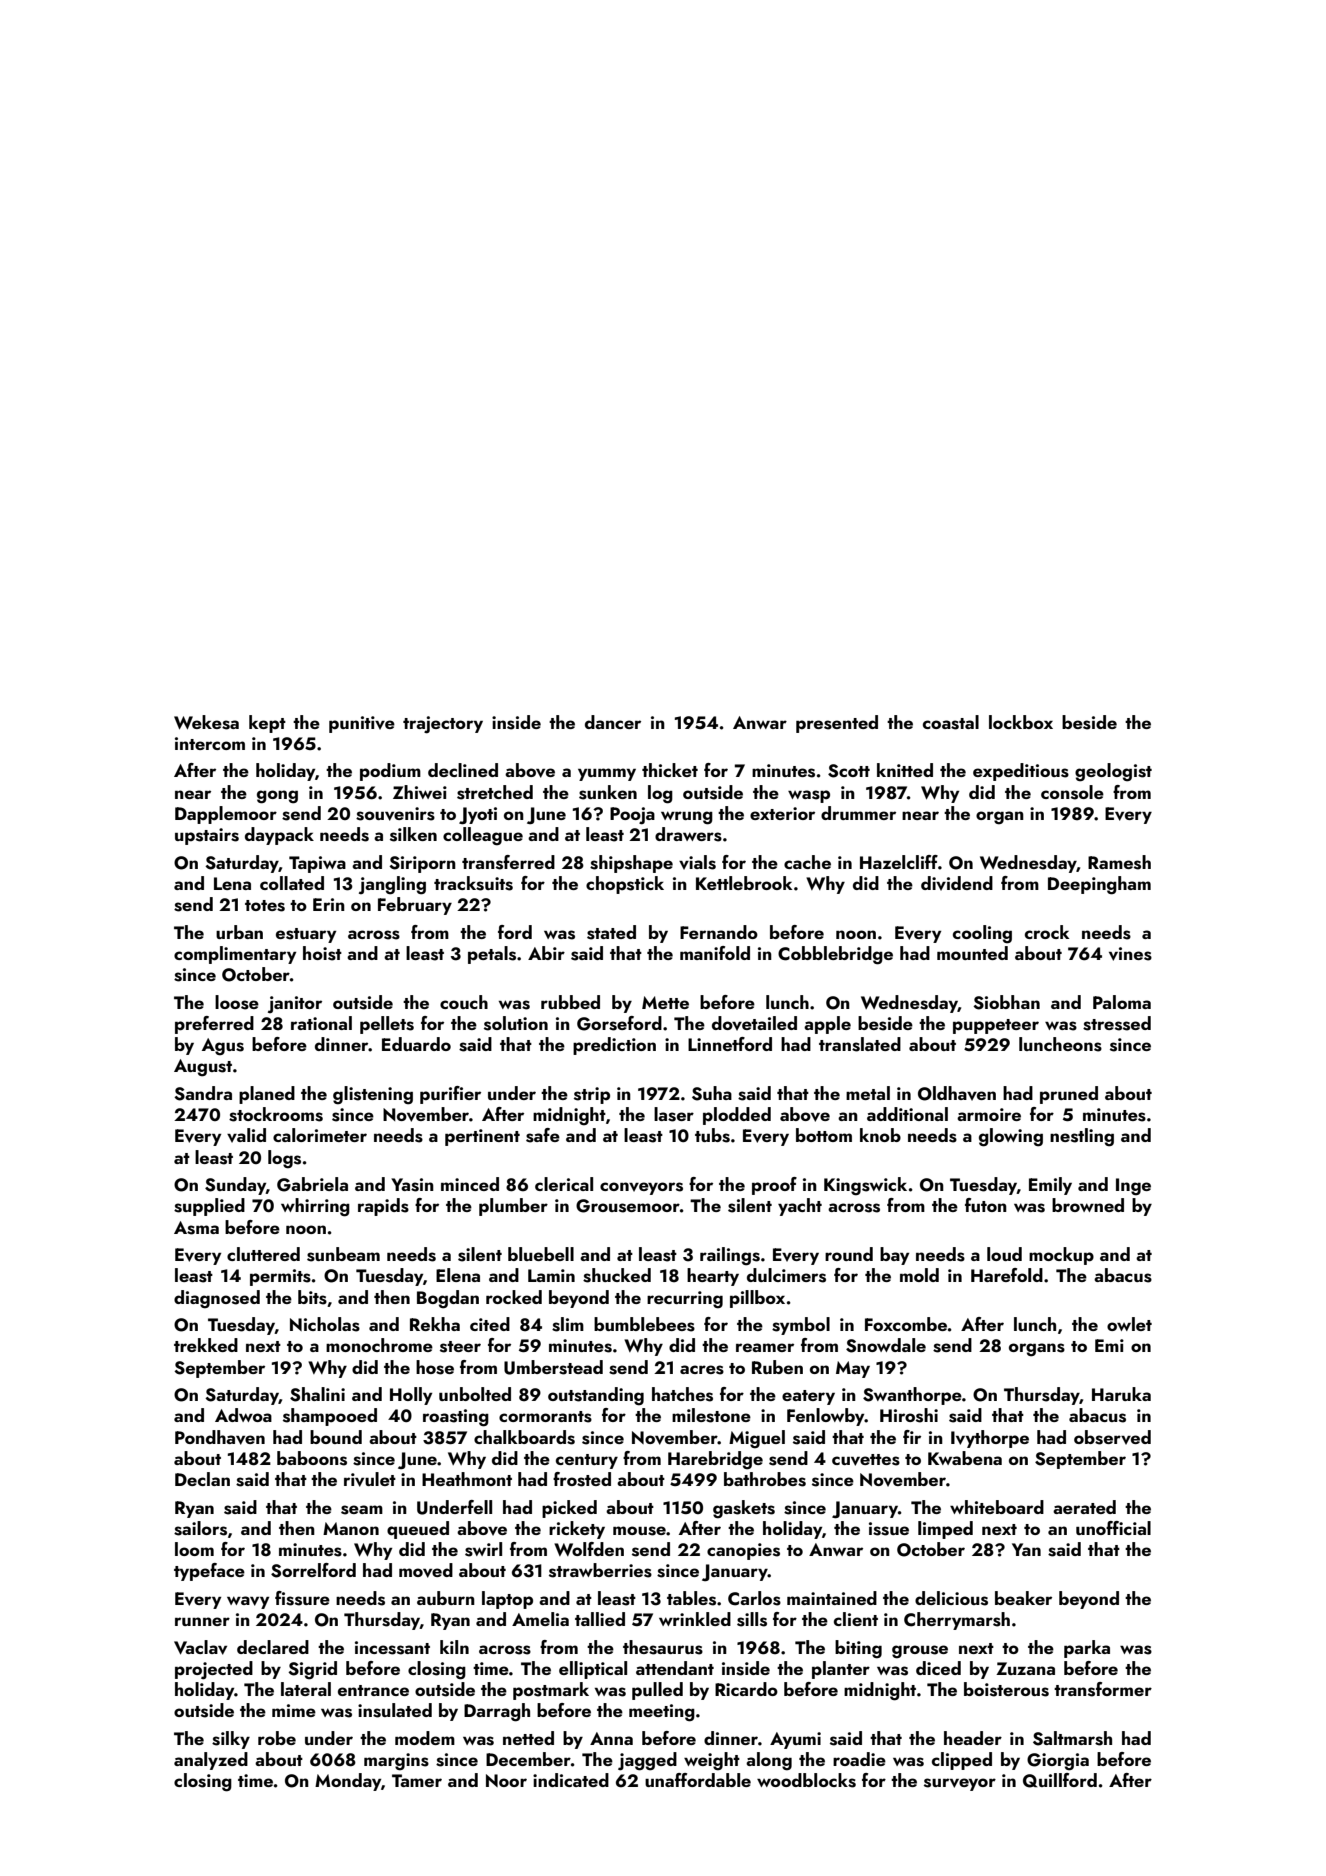 The height and width of the image is (1876, 1326). Describe the element at coordinates (596, 1396) in the image. I see `outstanding` at that location.
